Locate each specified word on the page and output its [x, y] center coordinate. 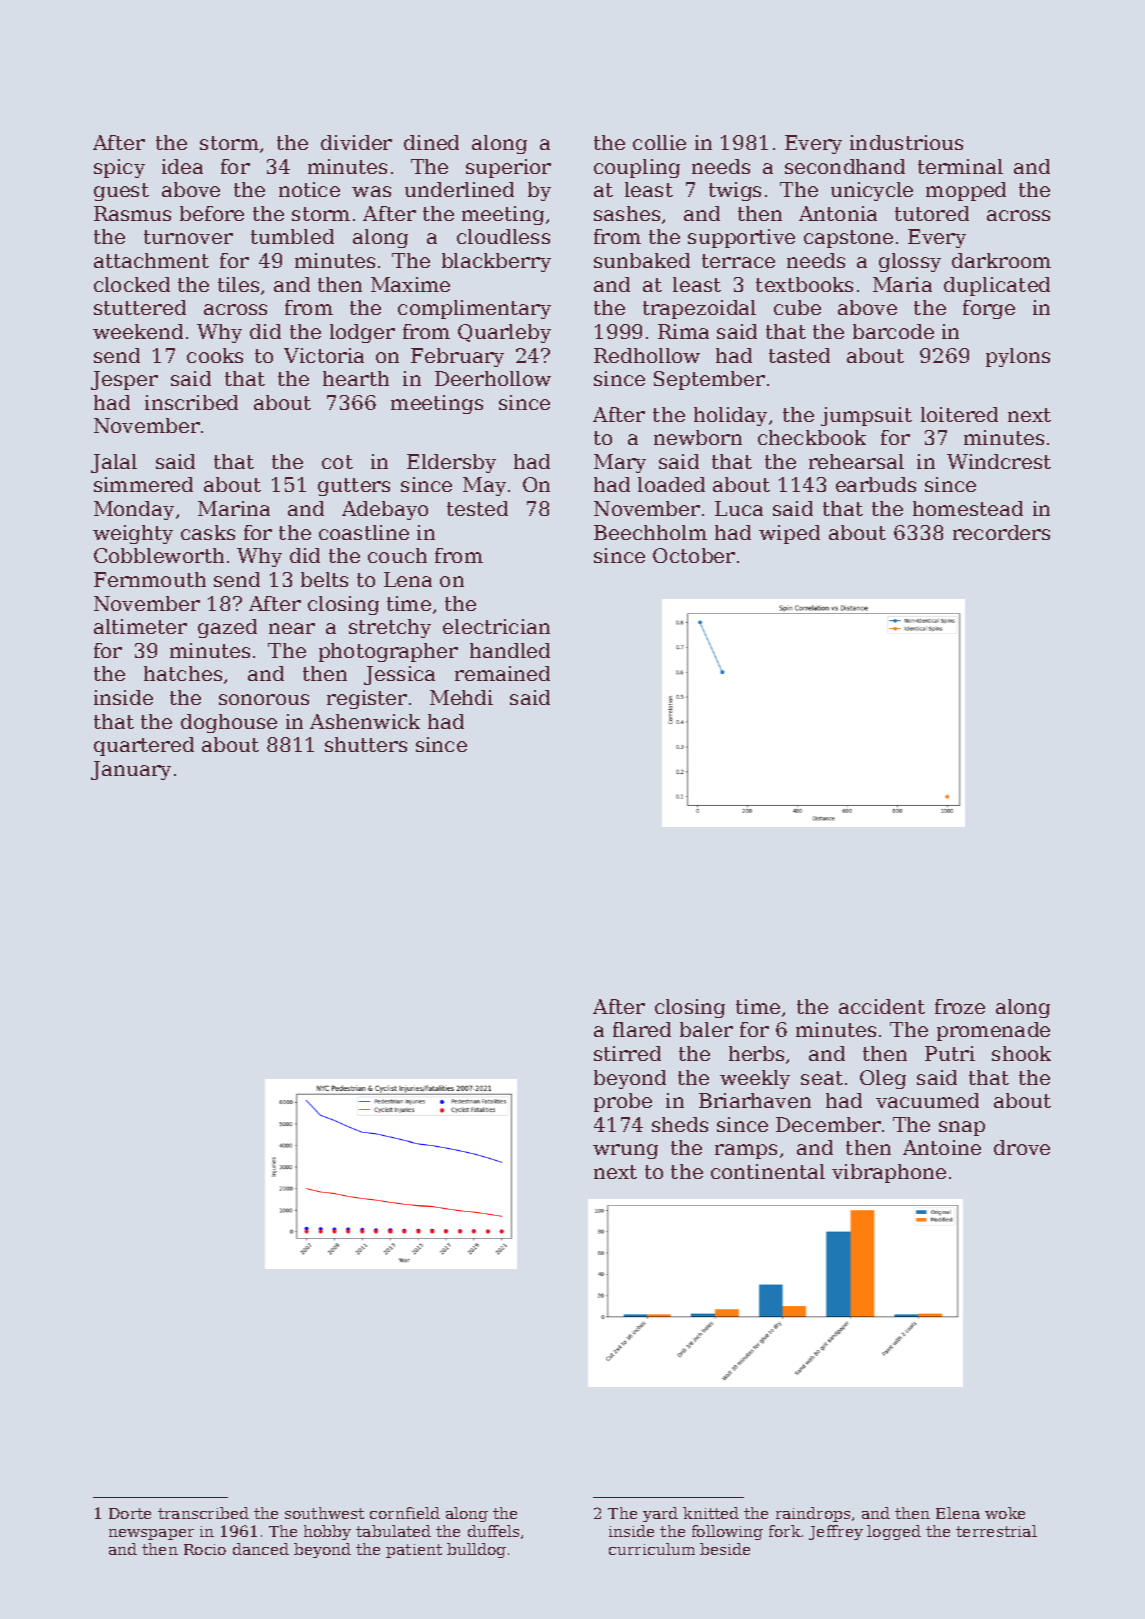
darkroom [1001, 260]
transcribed [203, 1513]
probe [623, 1102]
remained [502, 673]
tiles [238, 284]
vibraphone [889, 1173]
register [367, 699]
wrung [625, 1151]
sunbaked [642, 260]
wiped [789, 534]
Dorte [130, 1513]
